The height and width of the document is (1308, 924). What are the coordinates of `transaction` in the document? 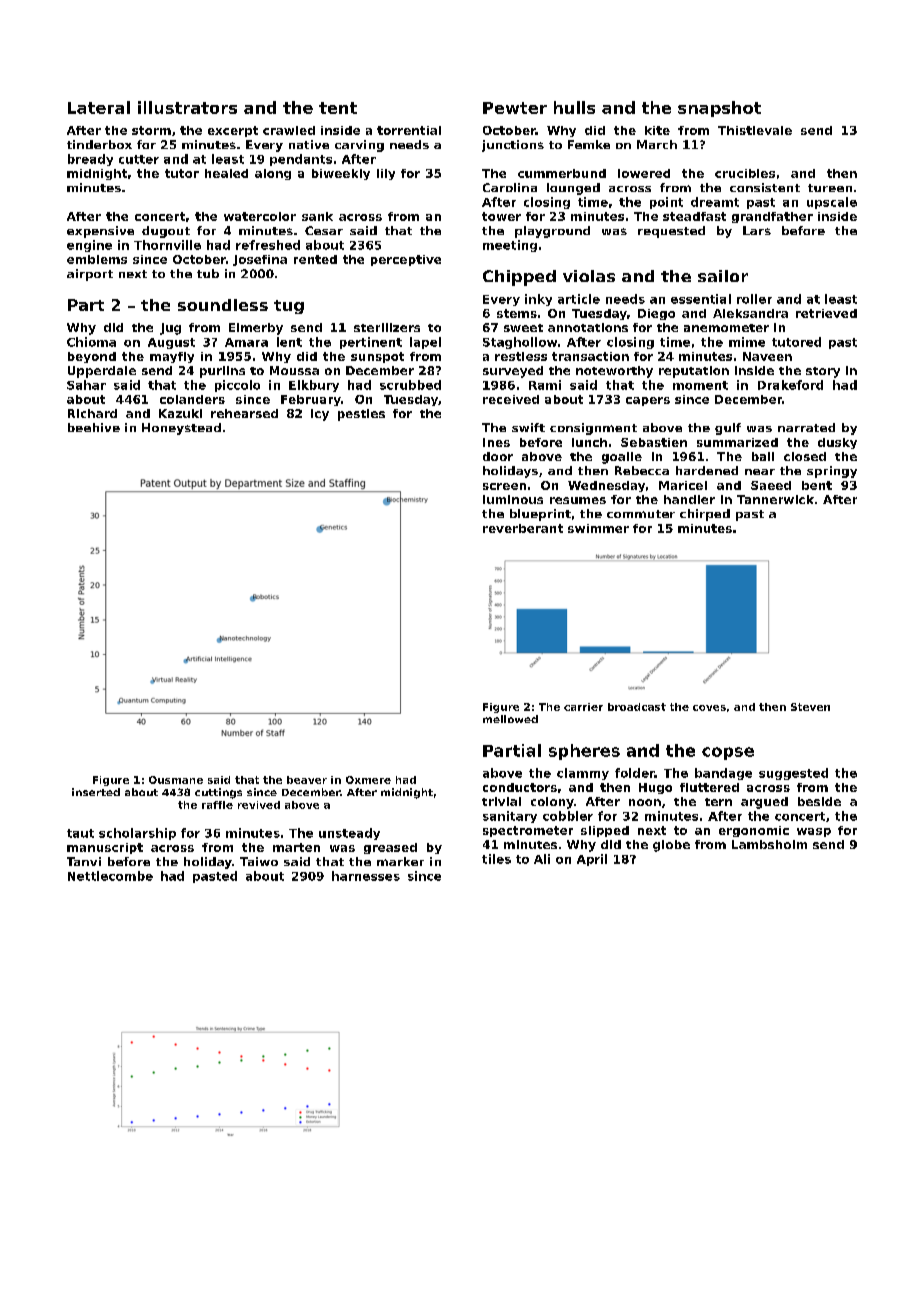 It's located at (590, 356).
